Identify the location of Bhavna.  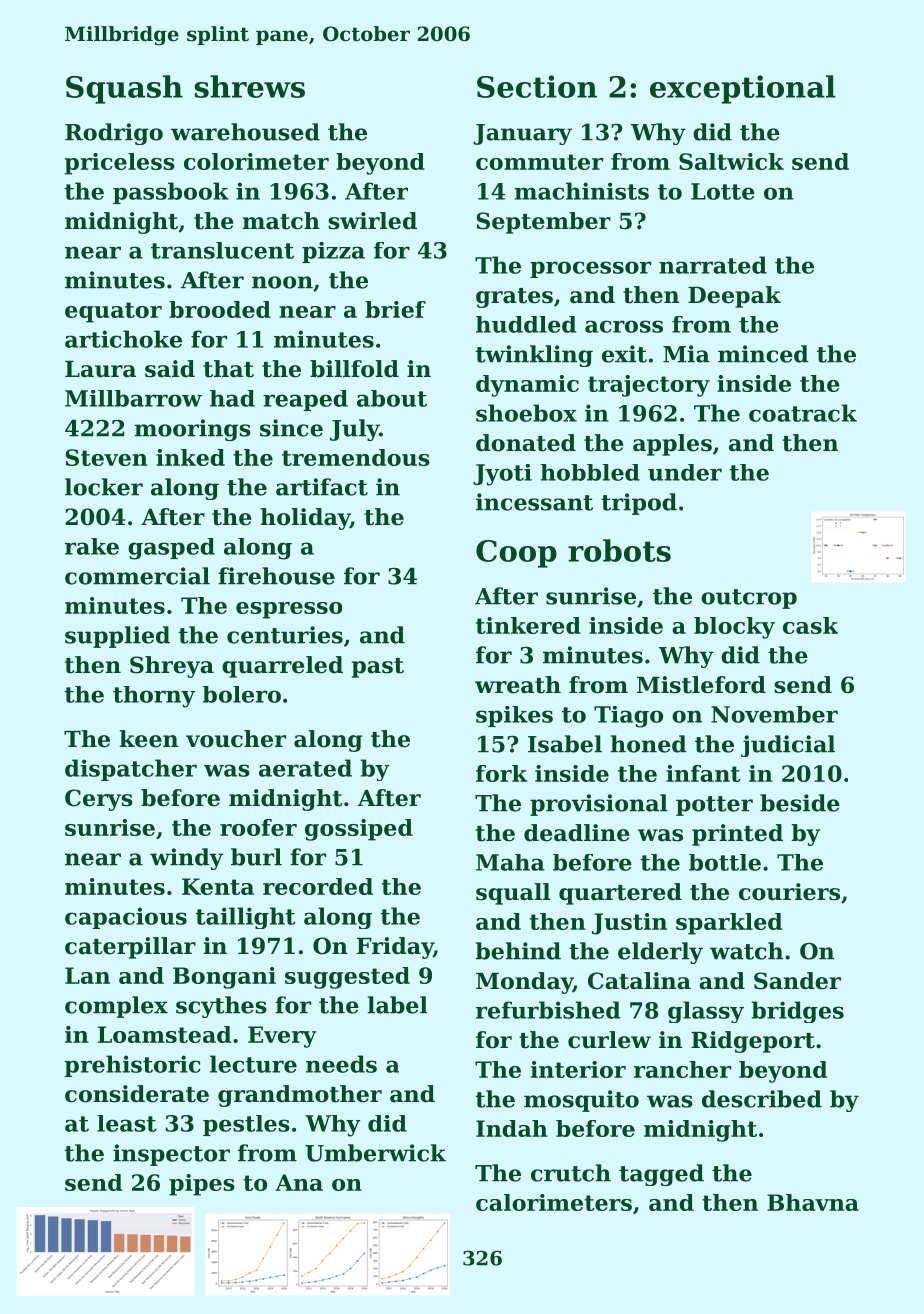
(813, 1202).
